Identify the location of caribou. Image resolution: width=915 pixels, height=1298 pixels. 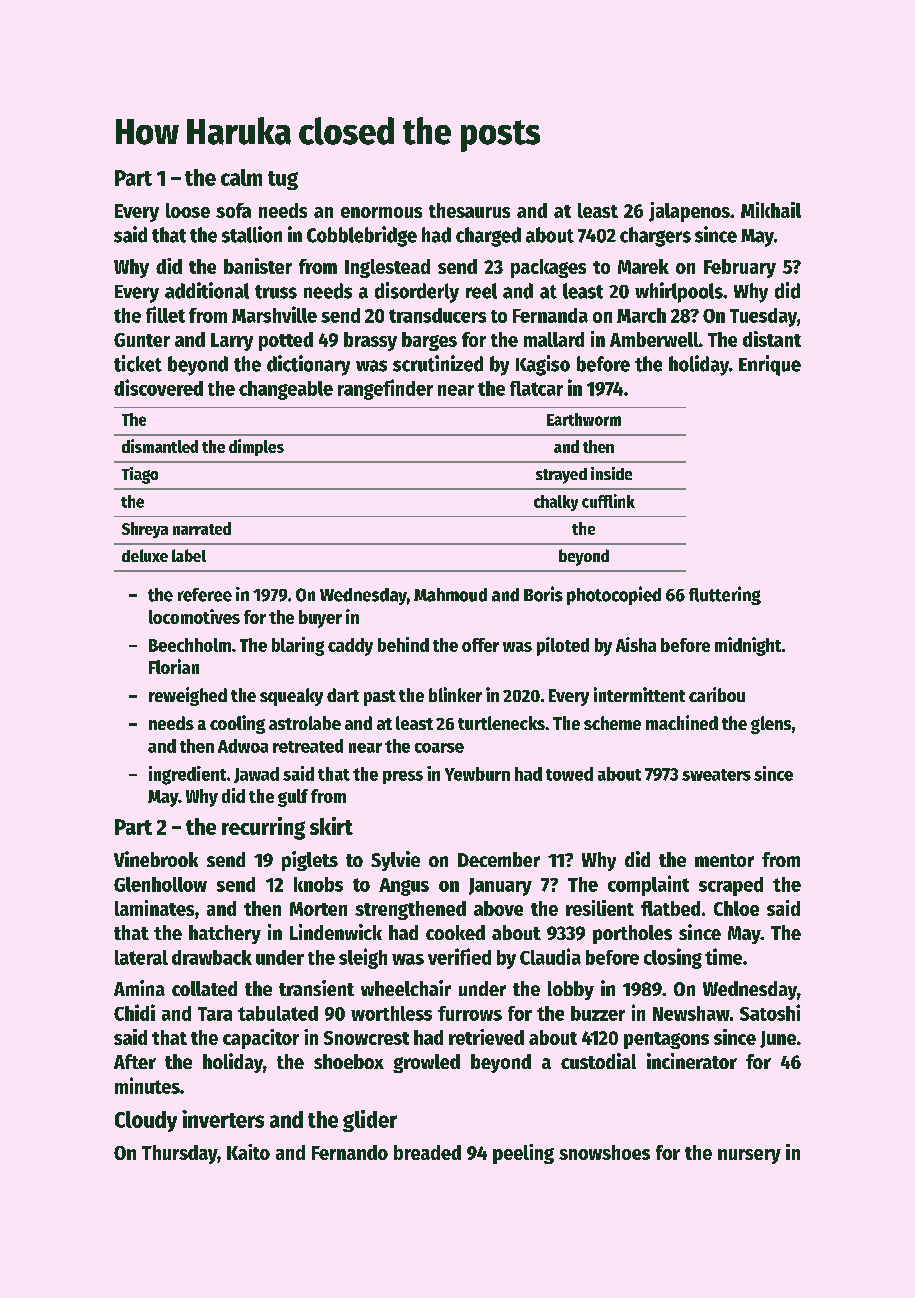
(717, 694).
